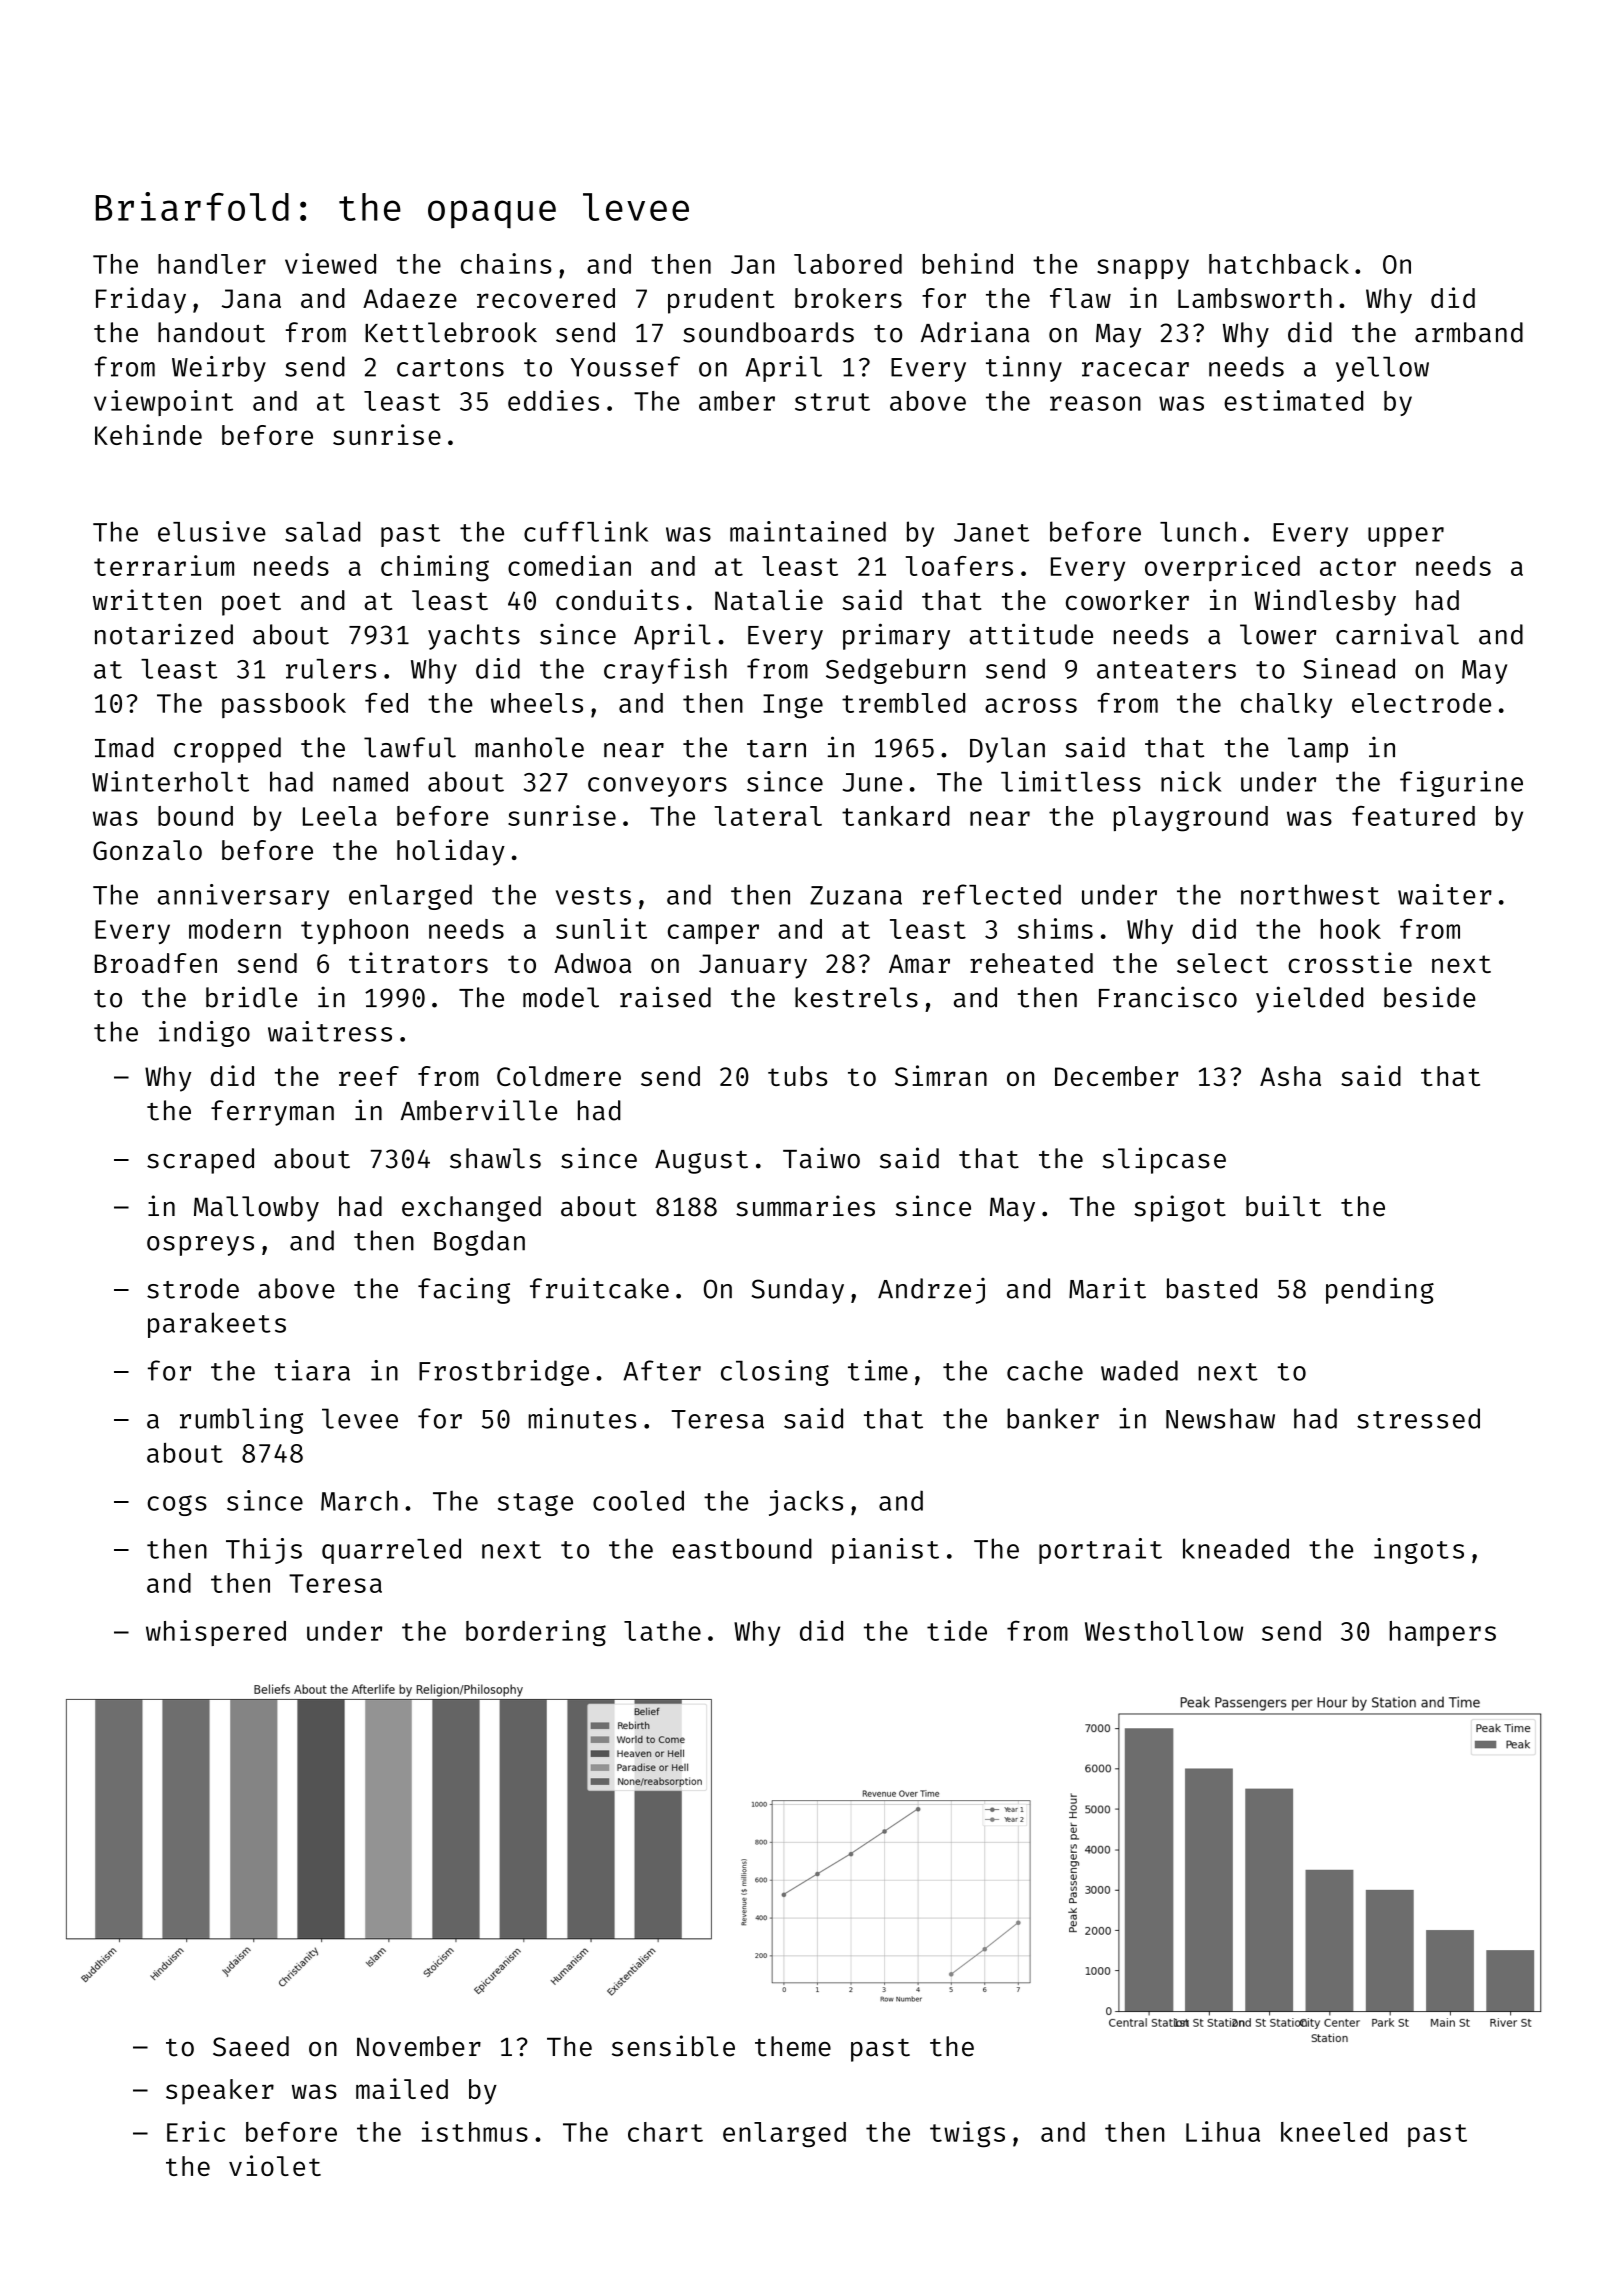  I want to click on snappy, so click(1143, 269).
